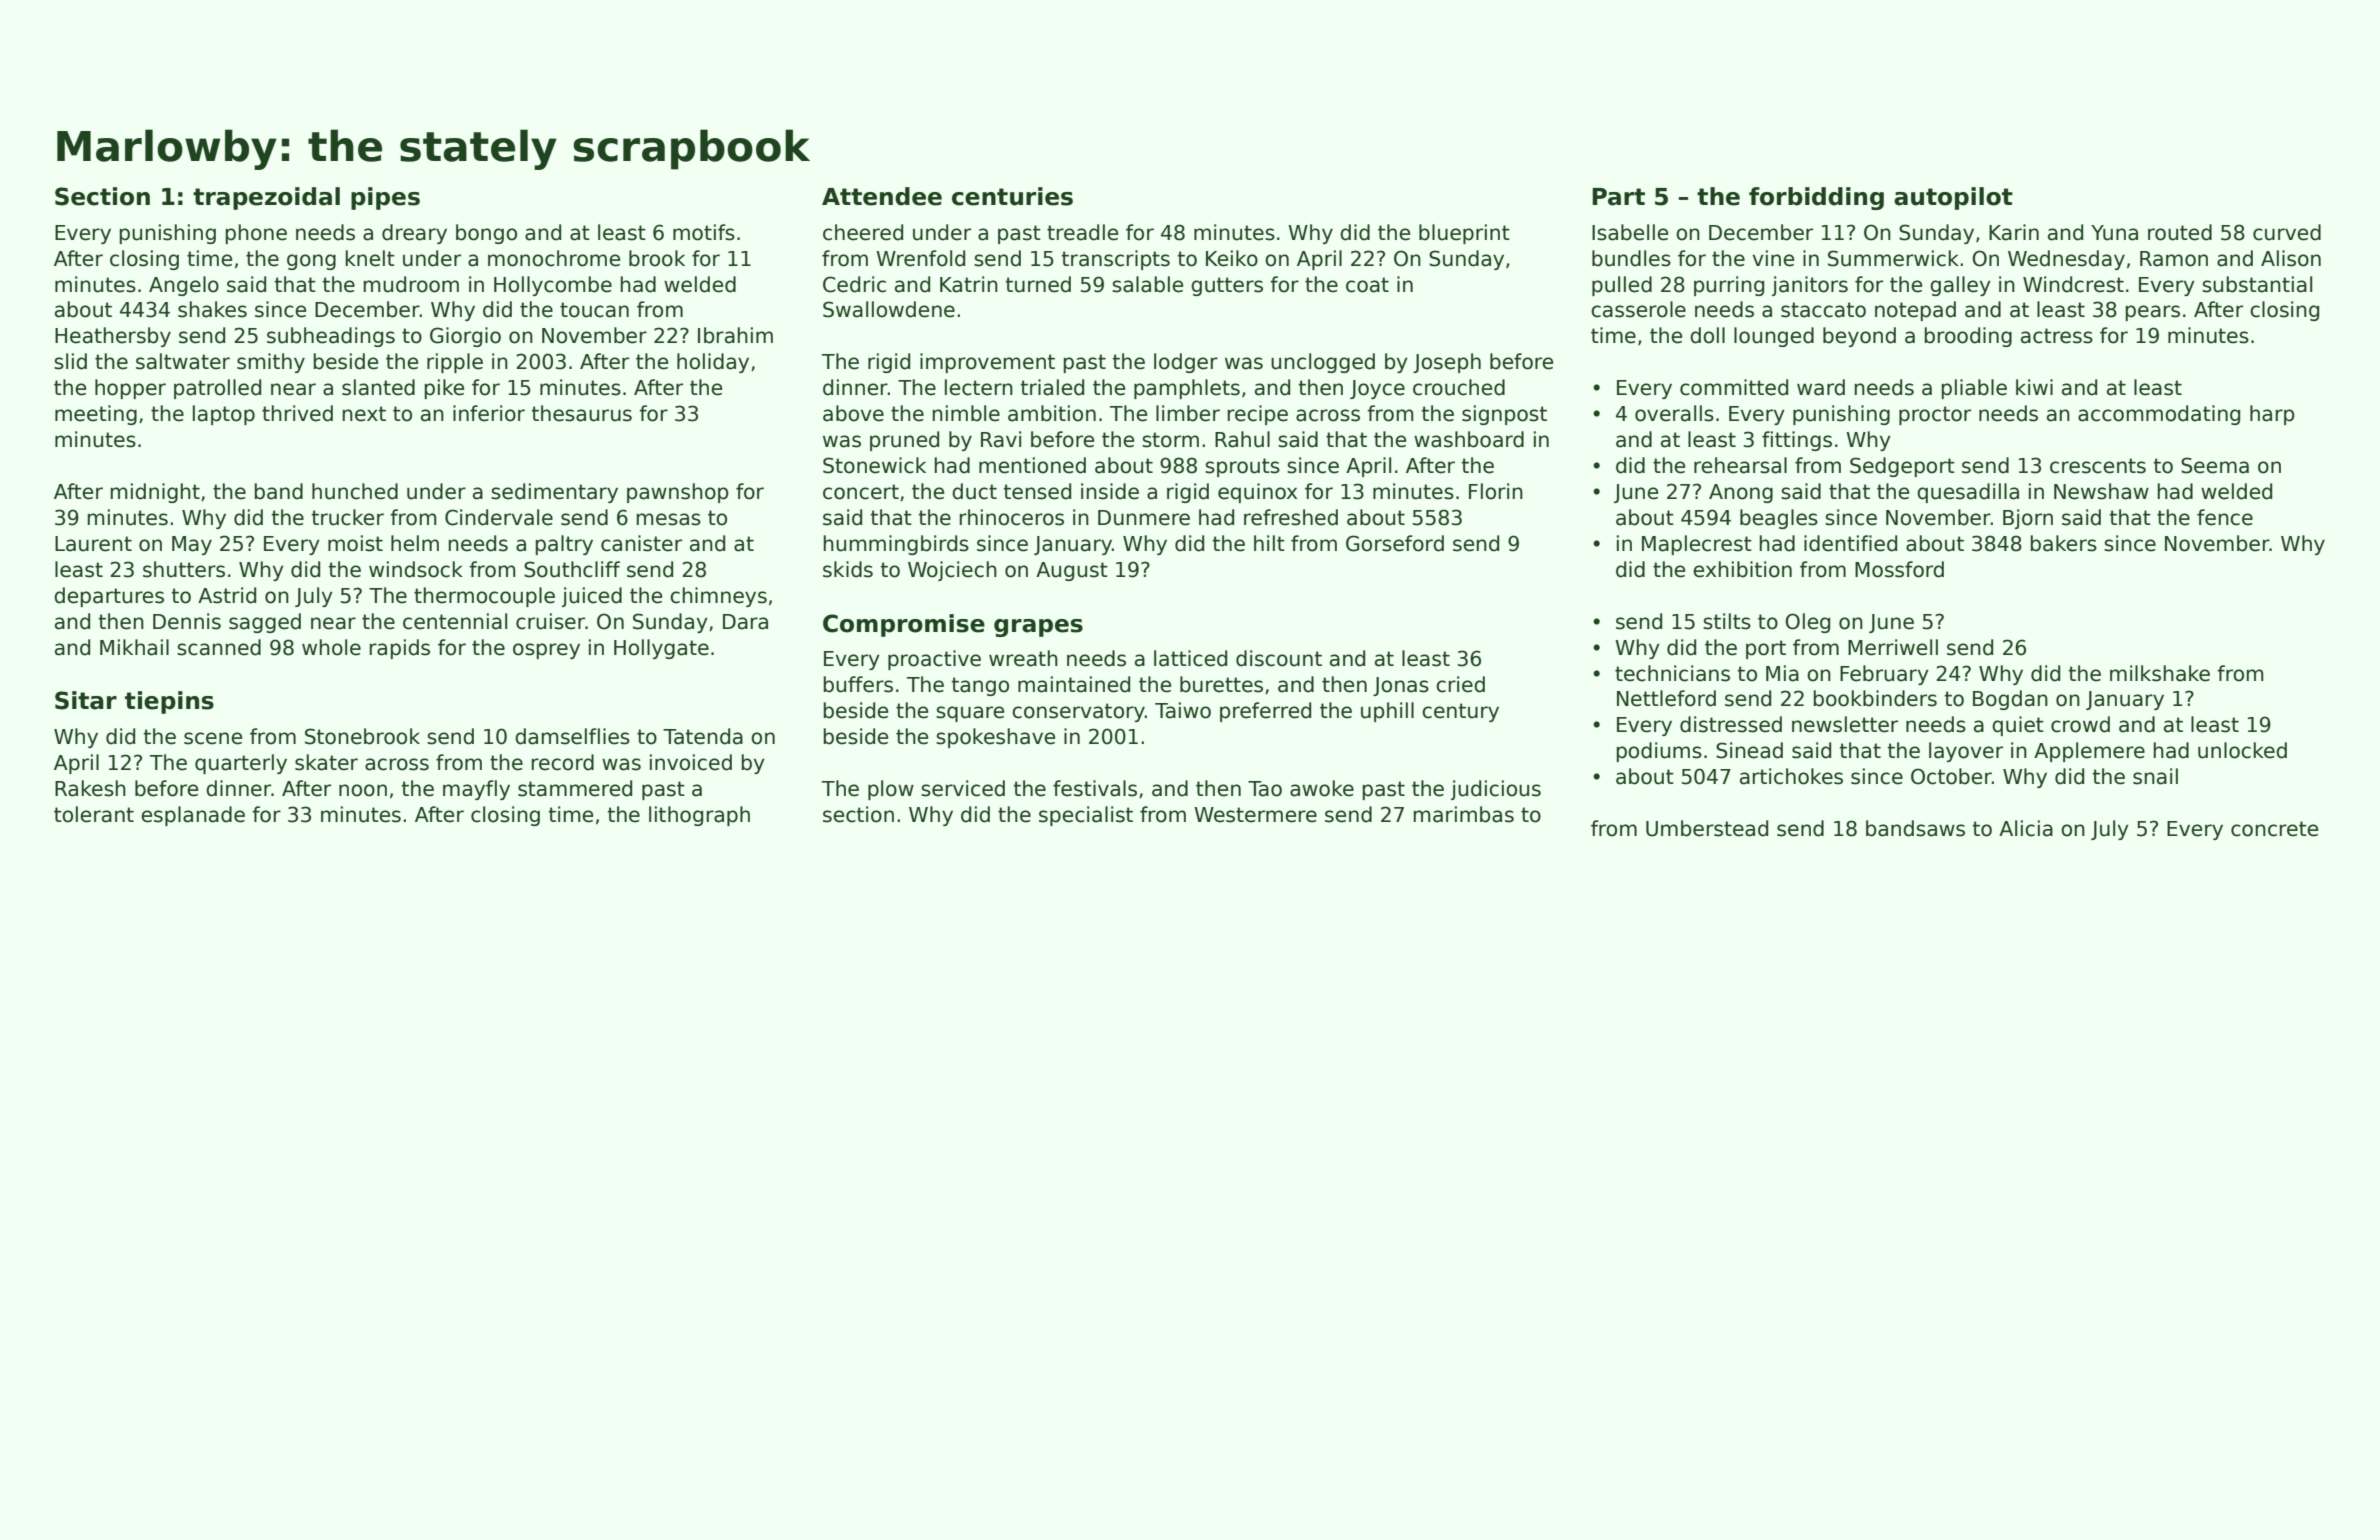  What do you see at coordinates (2064, 543) in the screenshot?
I see `bakers` at bounding box center [2064, 543].
